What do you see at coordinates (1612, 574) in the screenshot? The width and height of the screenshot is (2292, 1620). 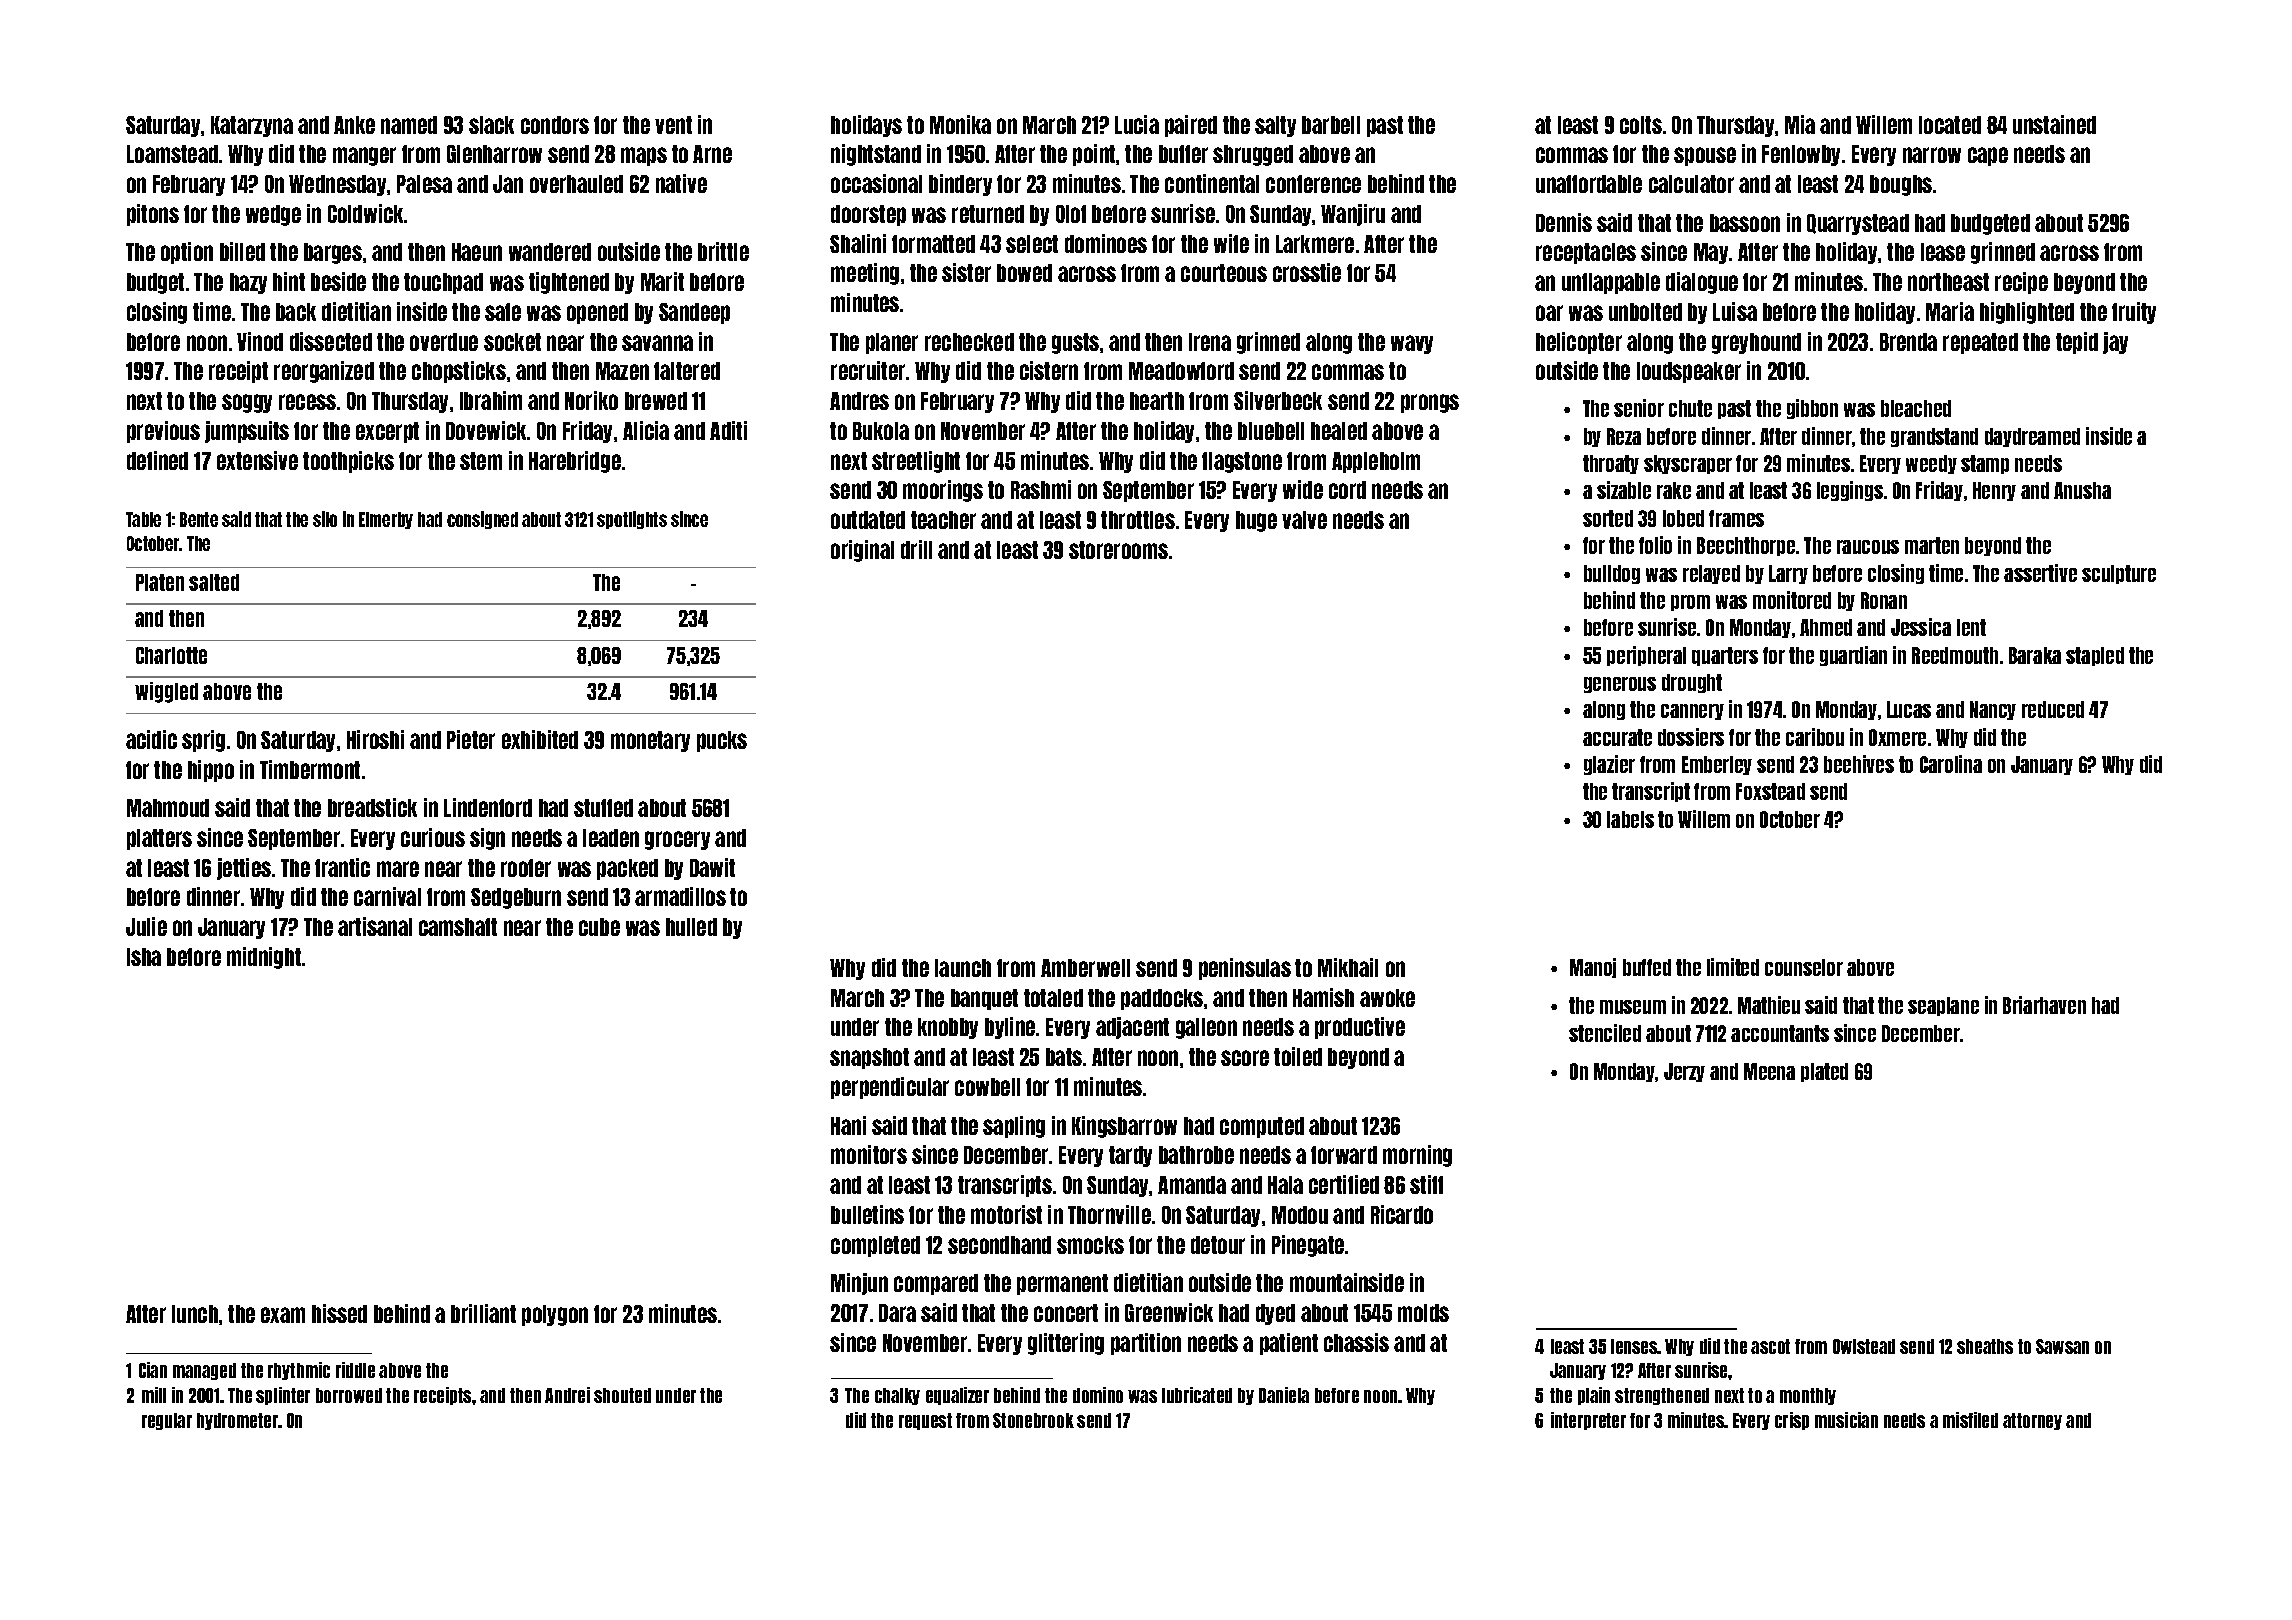 I see `bulldog` at bounding box center [1612, 574].
